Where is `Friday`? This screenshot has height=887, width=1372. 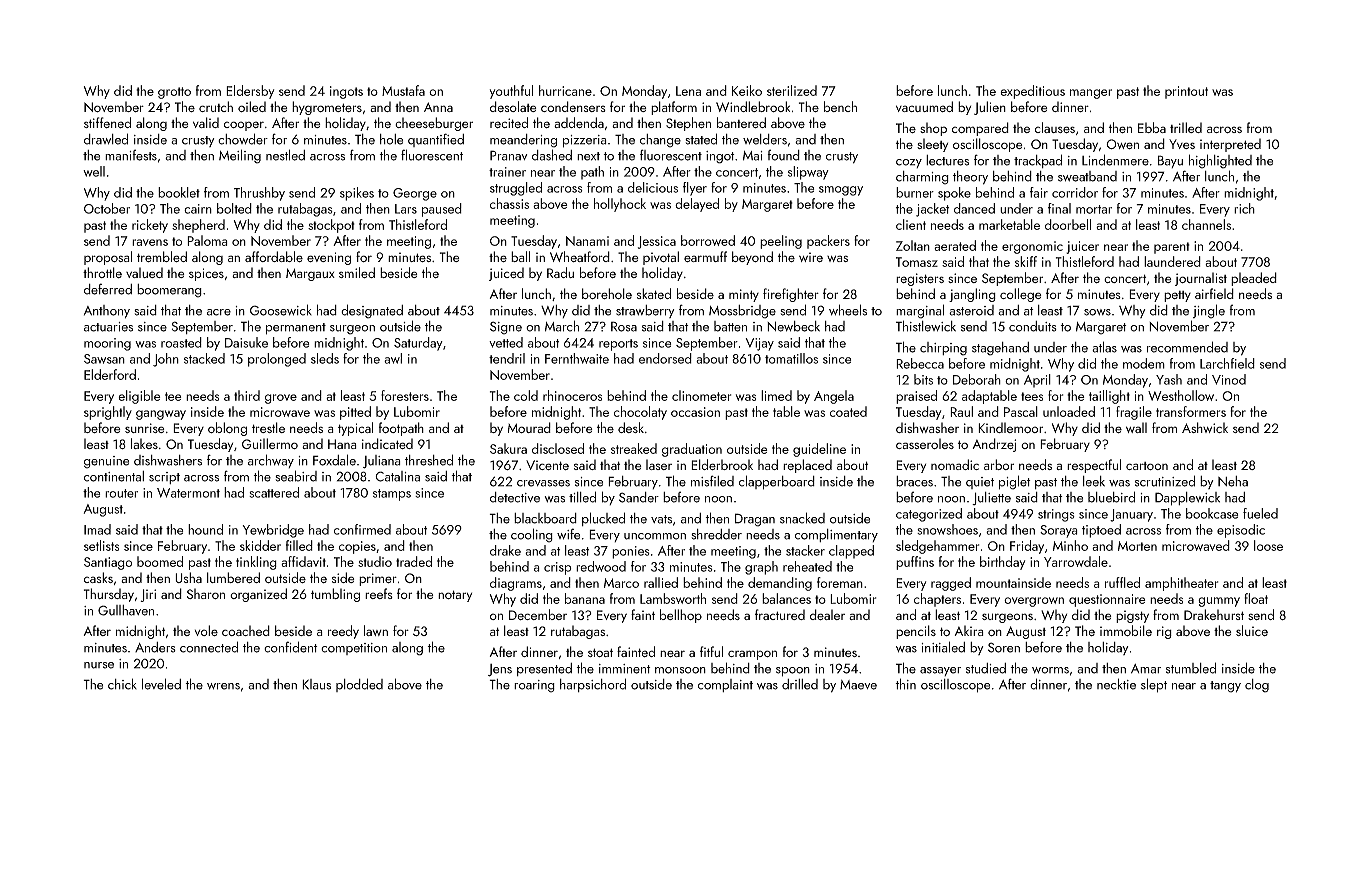
Friday is located at coordinates (1027, 547).
